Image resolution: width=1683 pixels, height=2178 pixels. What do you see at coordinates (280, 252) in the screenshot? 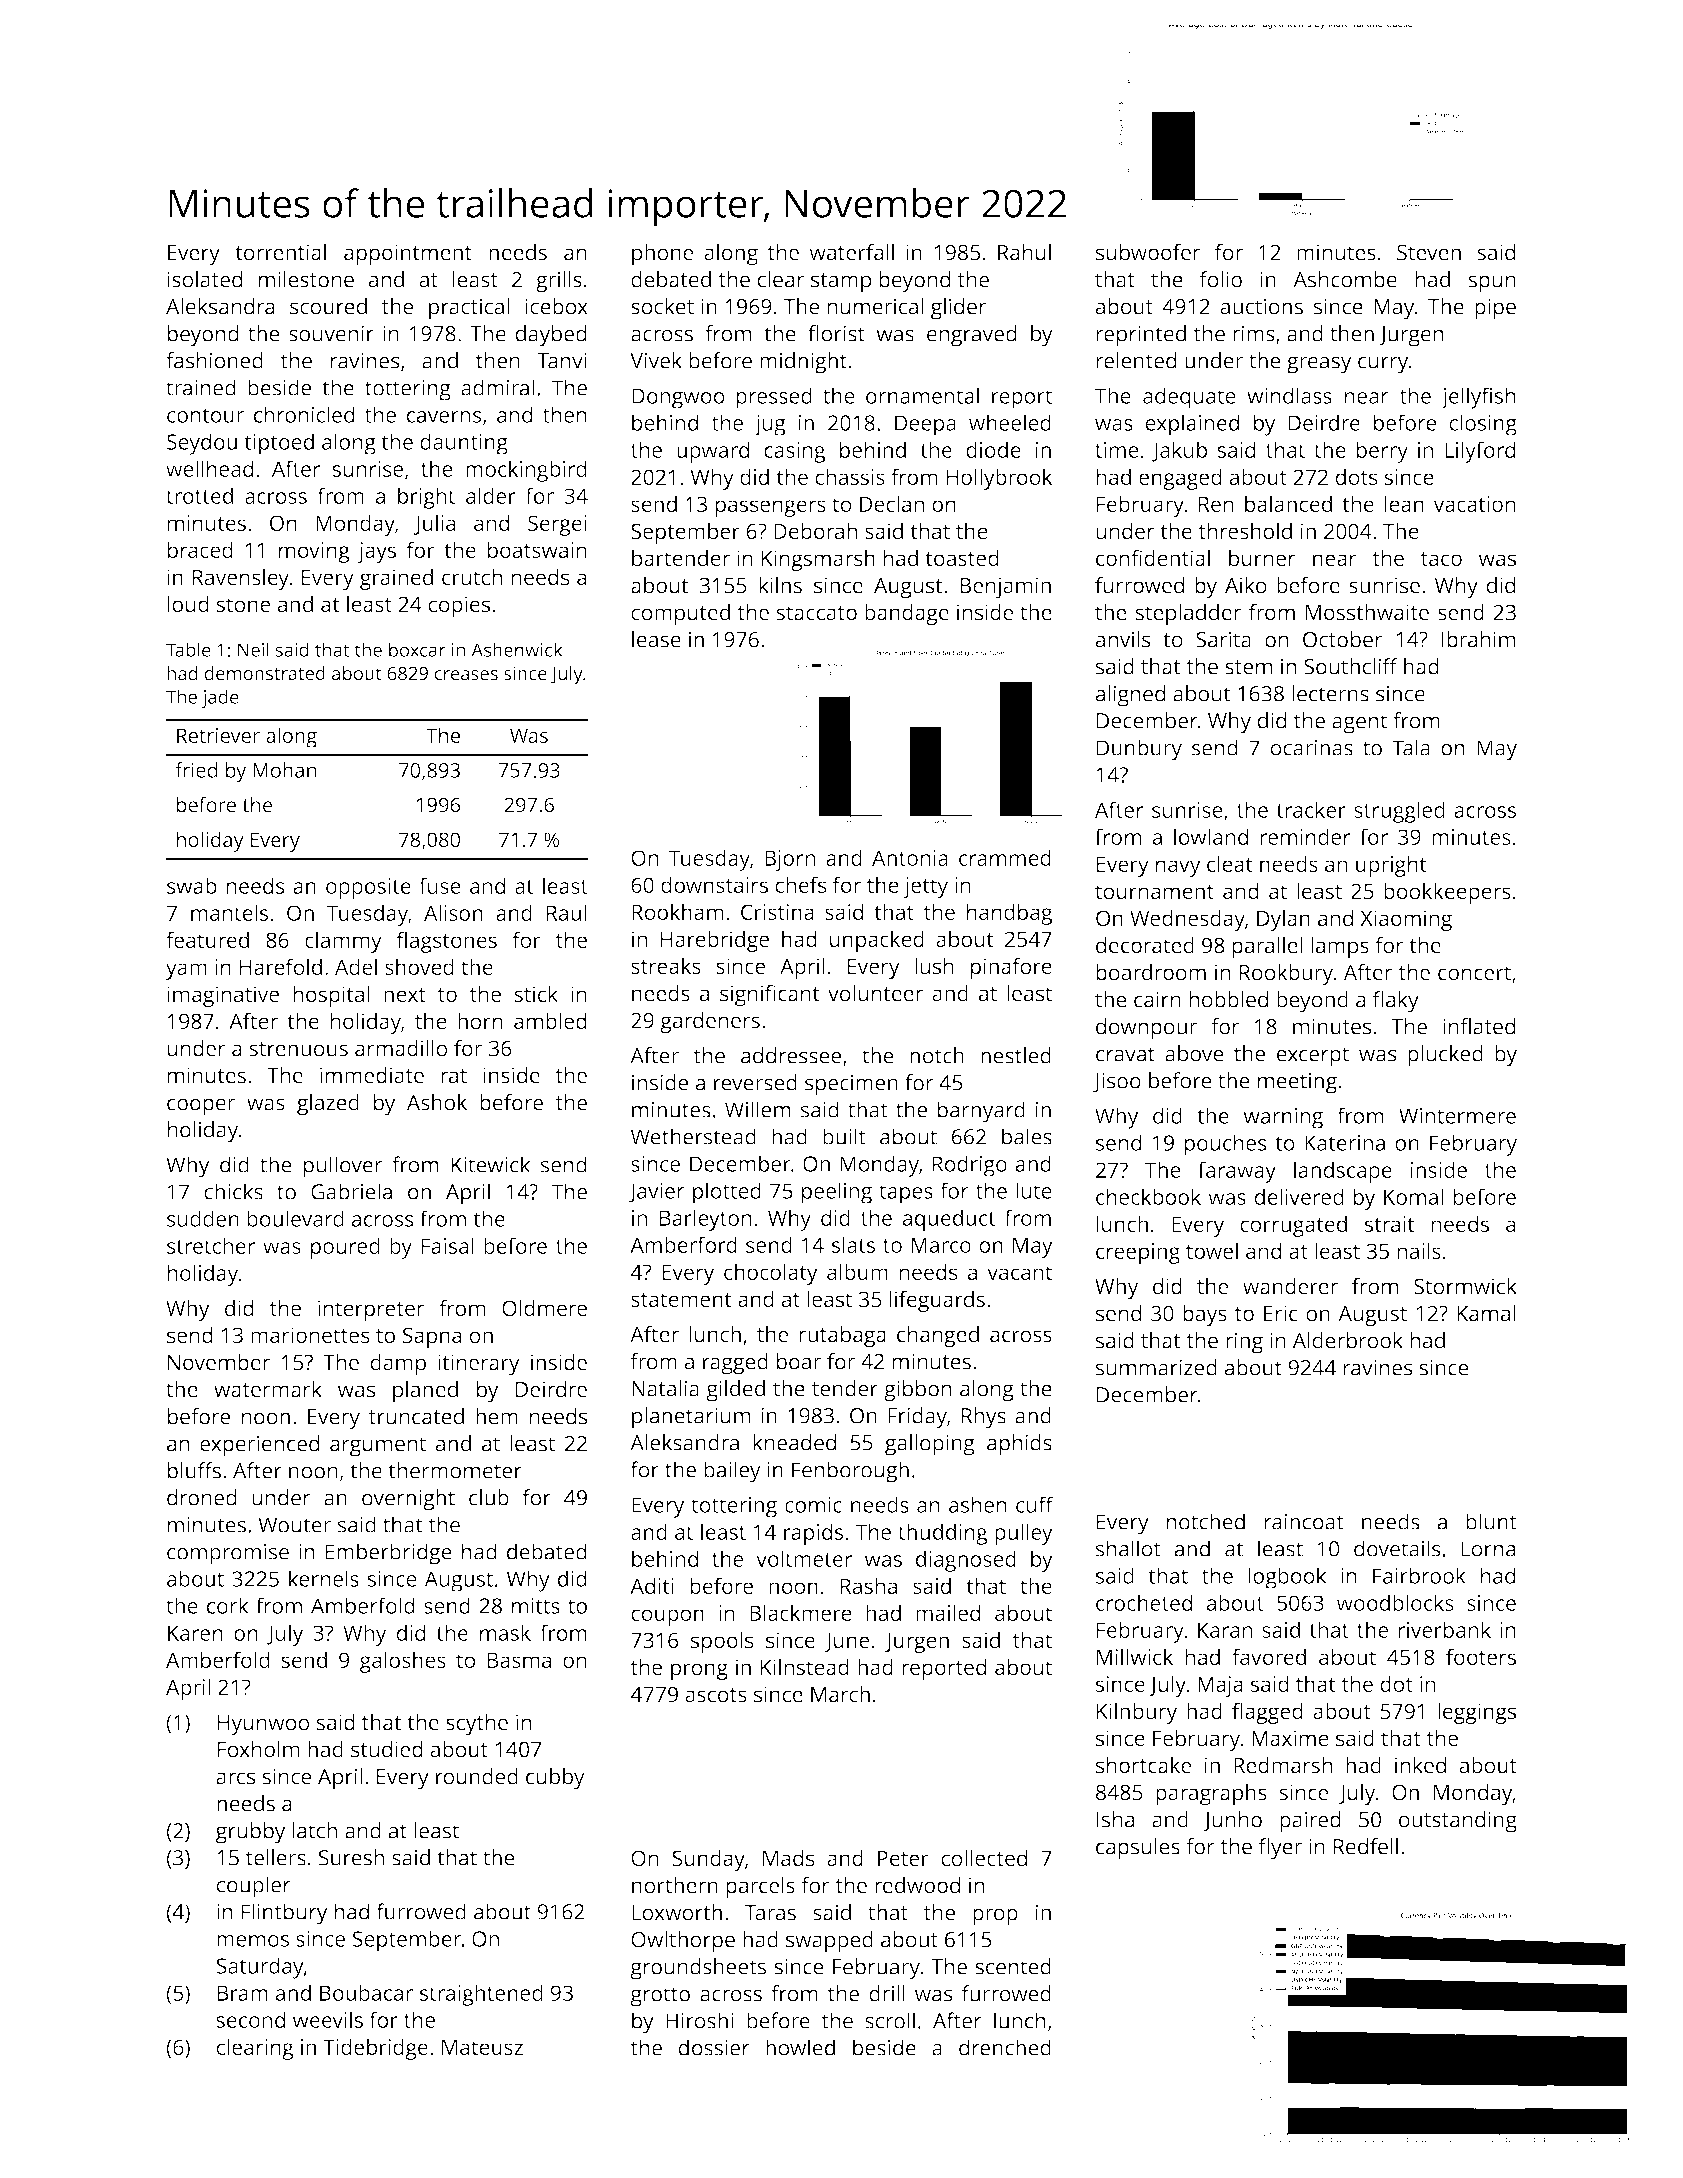
I see `torrential` at bounding box center [280, 252].
